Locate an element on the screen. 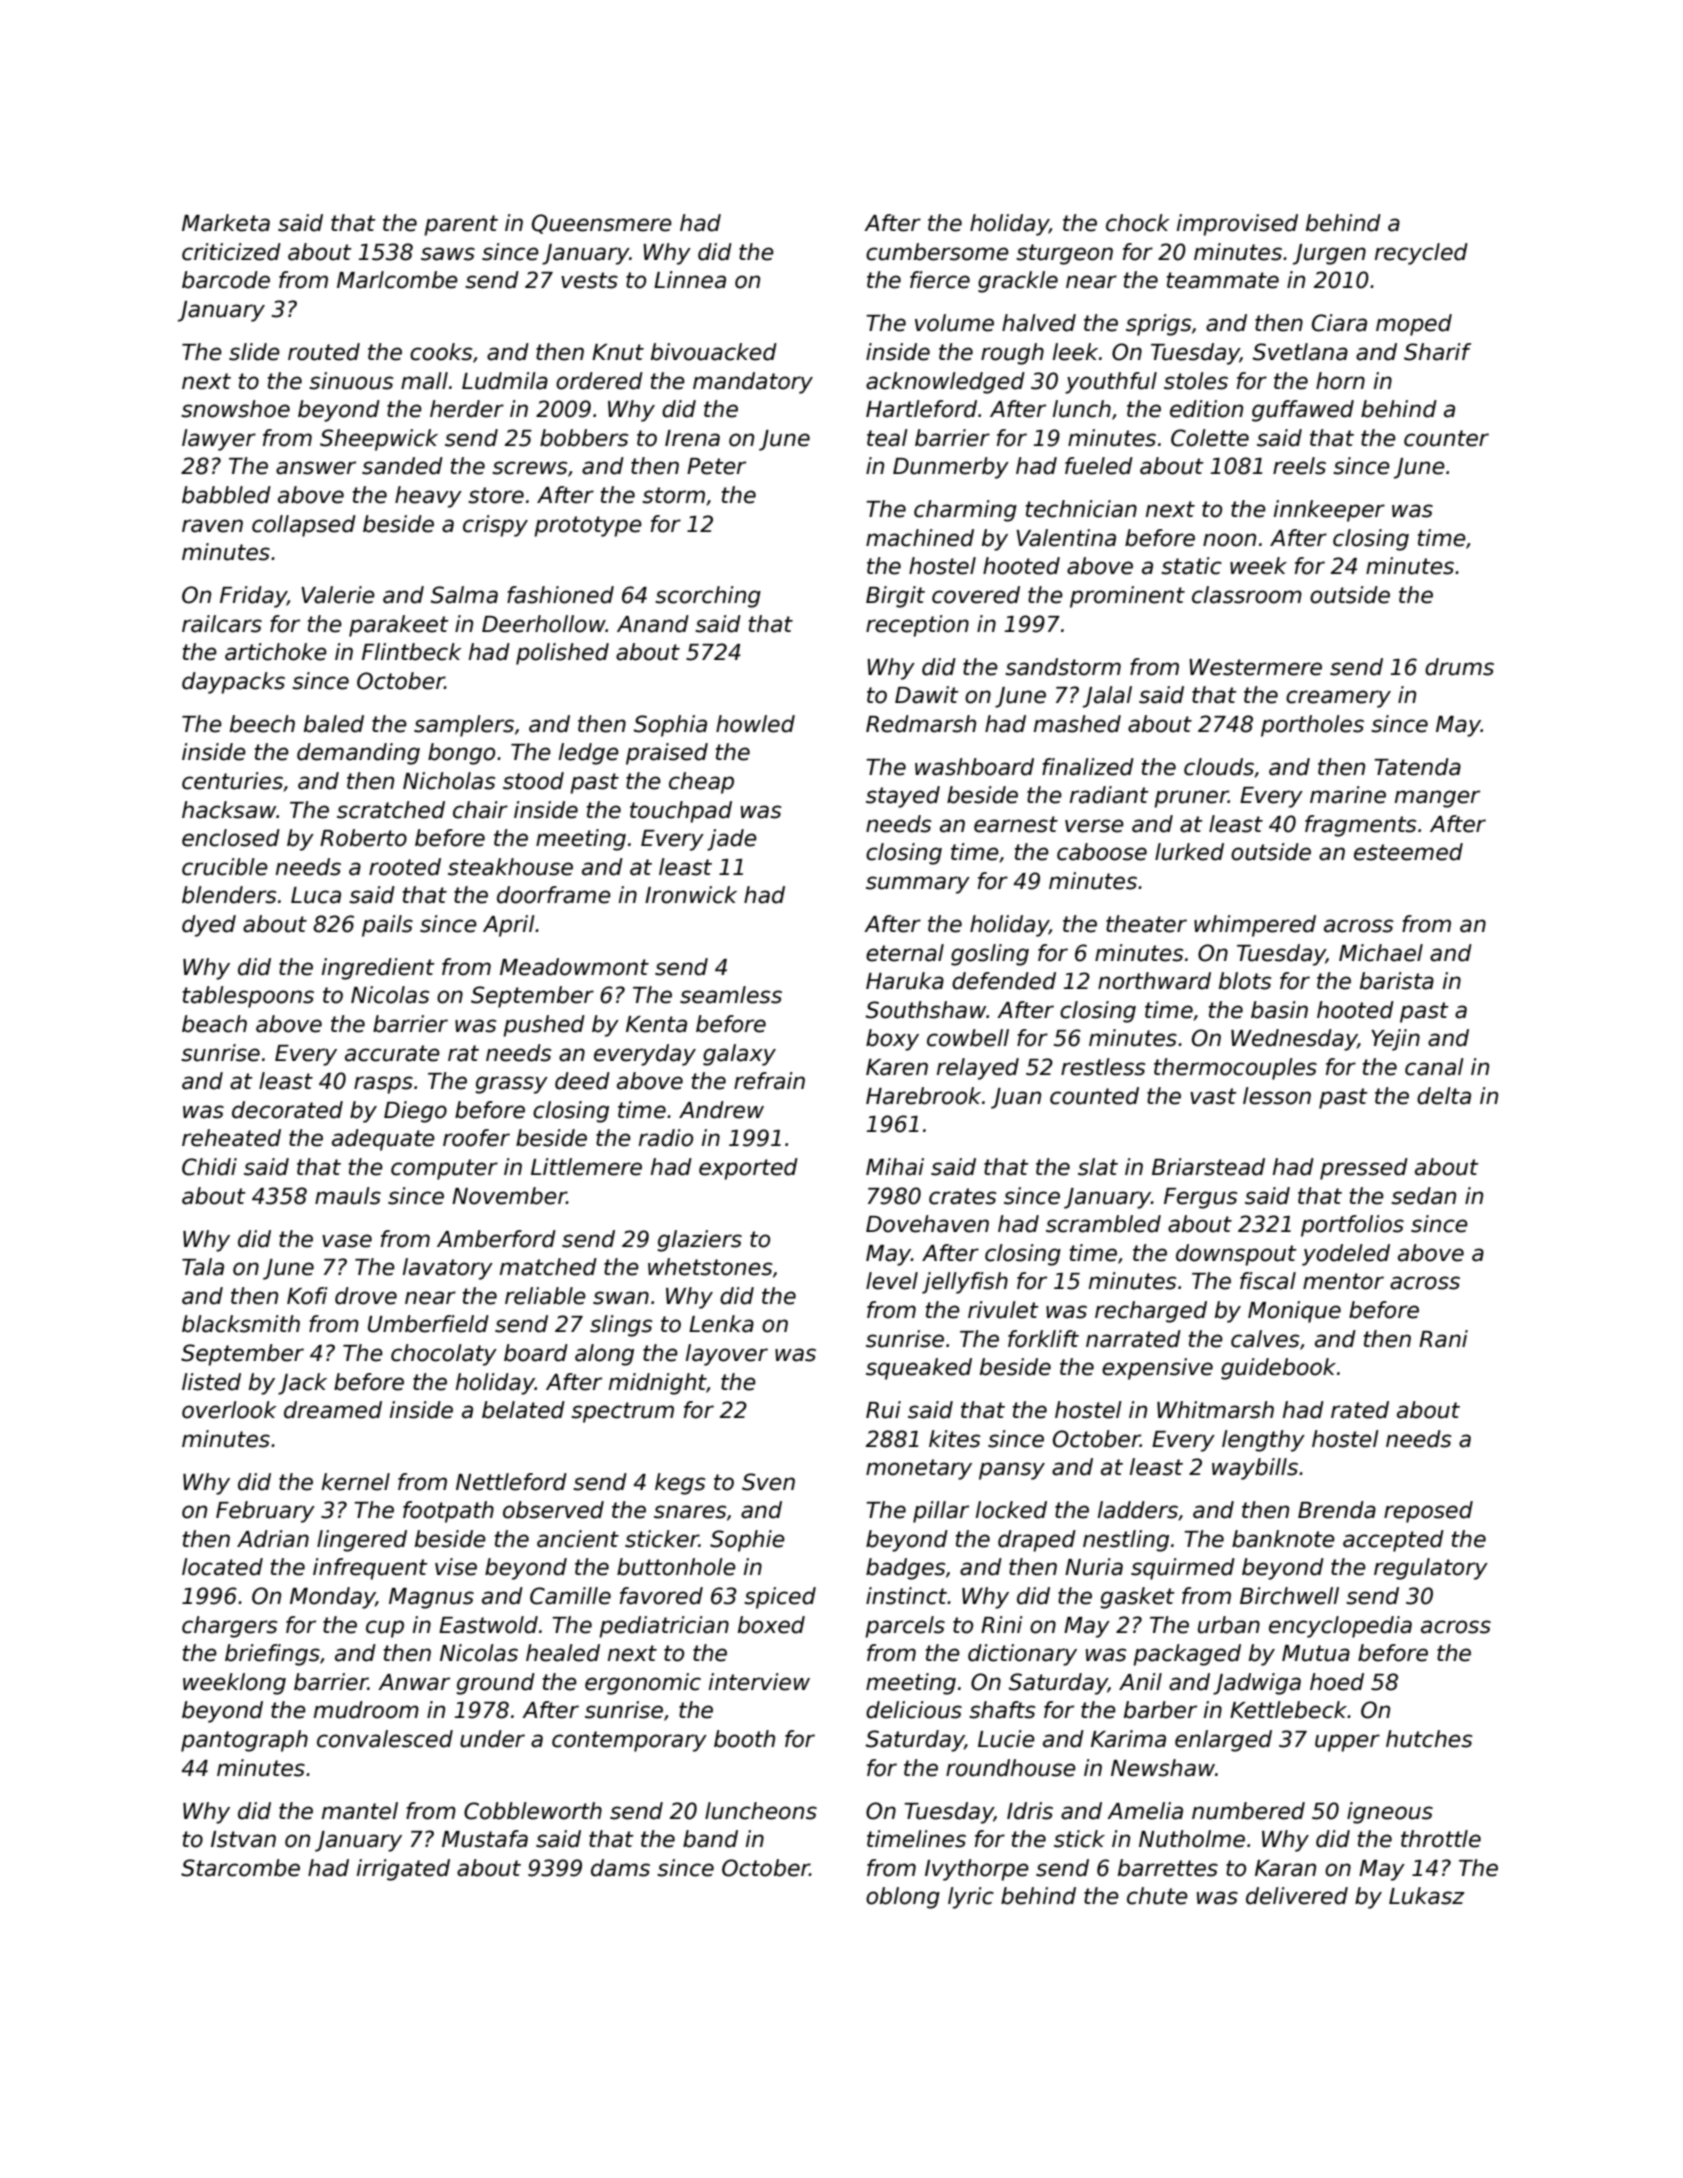 The height and width of the screenshot is (2178, 1683). crispy is located at coordinates (495, 526).
